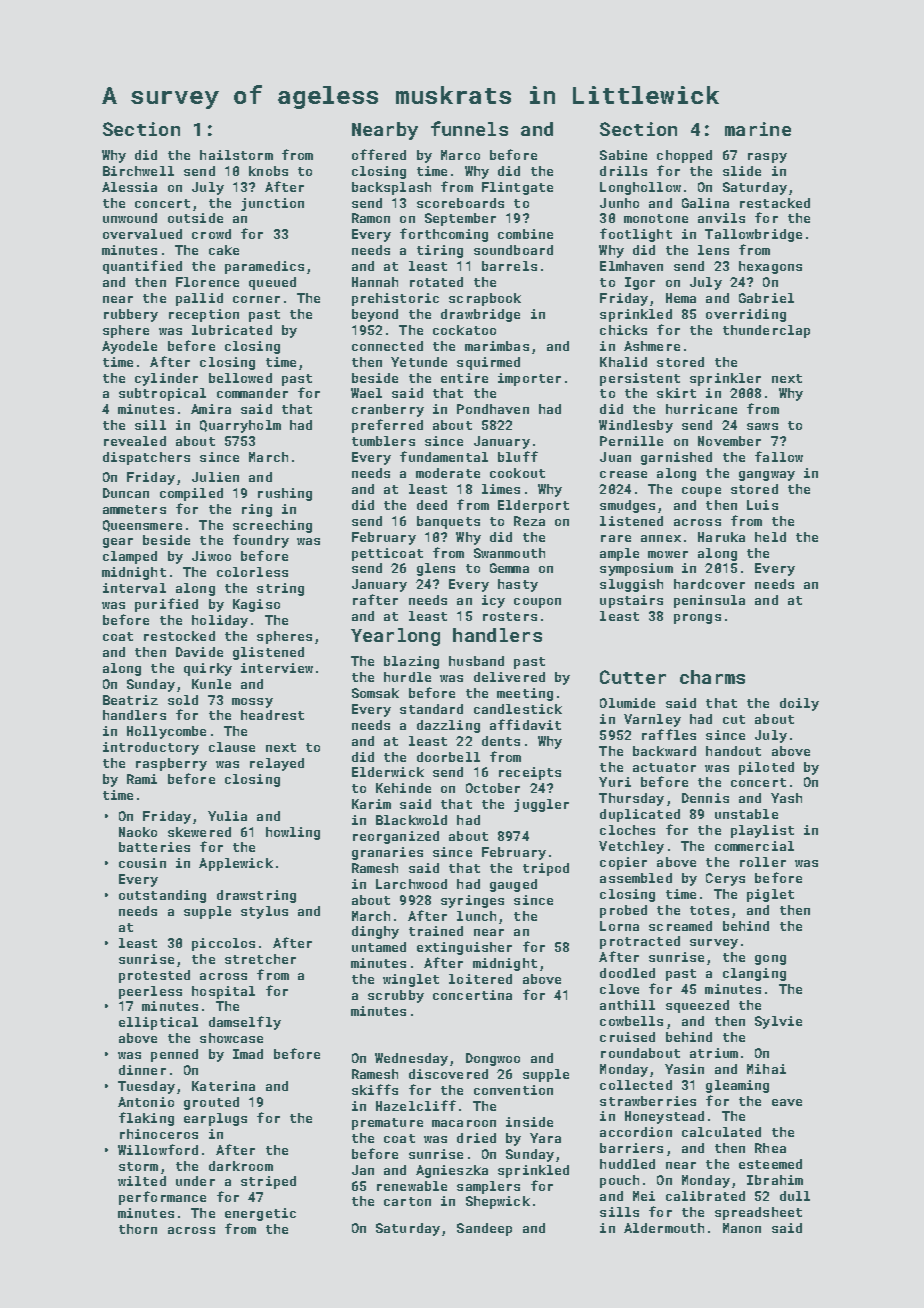 This image has width=924, height=1308. Describe the element at coordinates (469, 128) in the image. I see `funnels` at that location.
